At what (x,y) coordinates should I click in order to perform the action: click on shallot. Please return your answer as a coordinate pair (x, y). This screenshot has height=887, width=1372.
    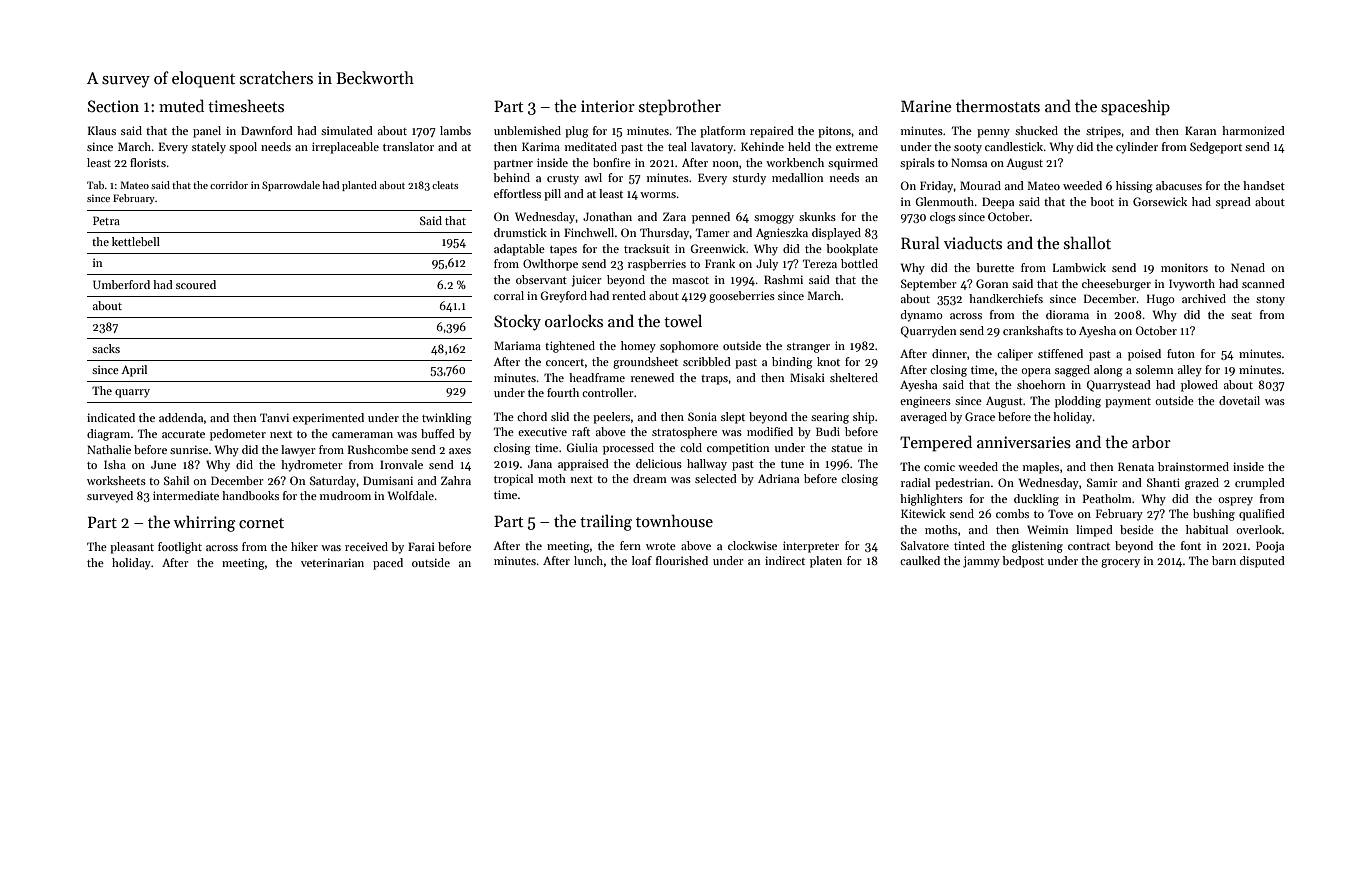
    Looking at the image, I should click on (1087, 242).
